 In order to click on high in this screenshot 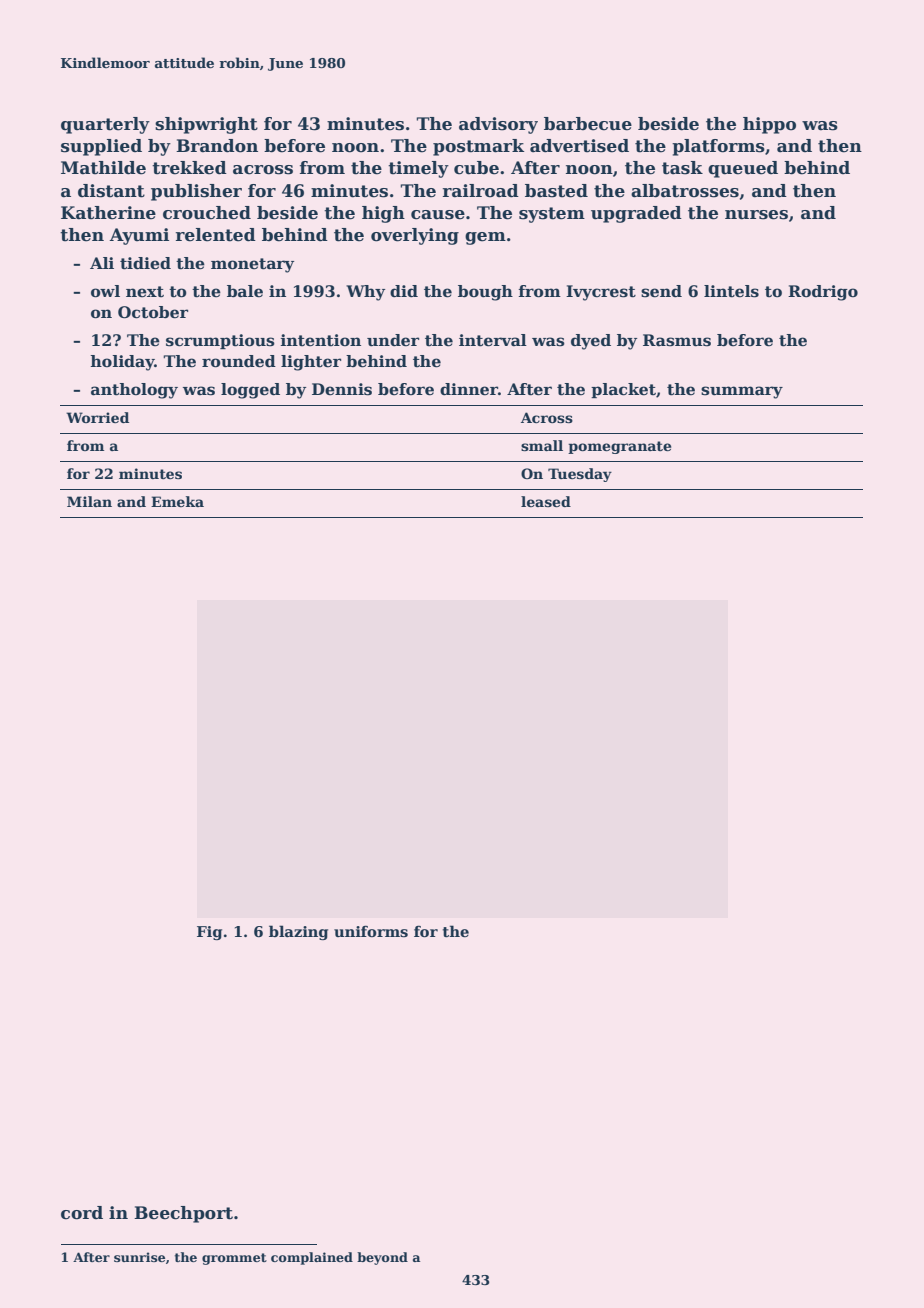, I will do `click(383, 214)`.
